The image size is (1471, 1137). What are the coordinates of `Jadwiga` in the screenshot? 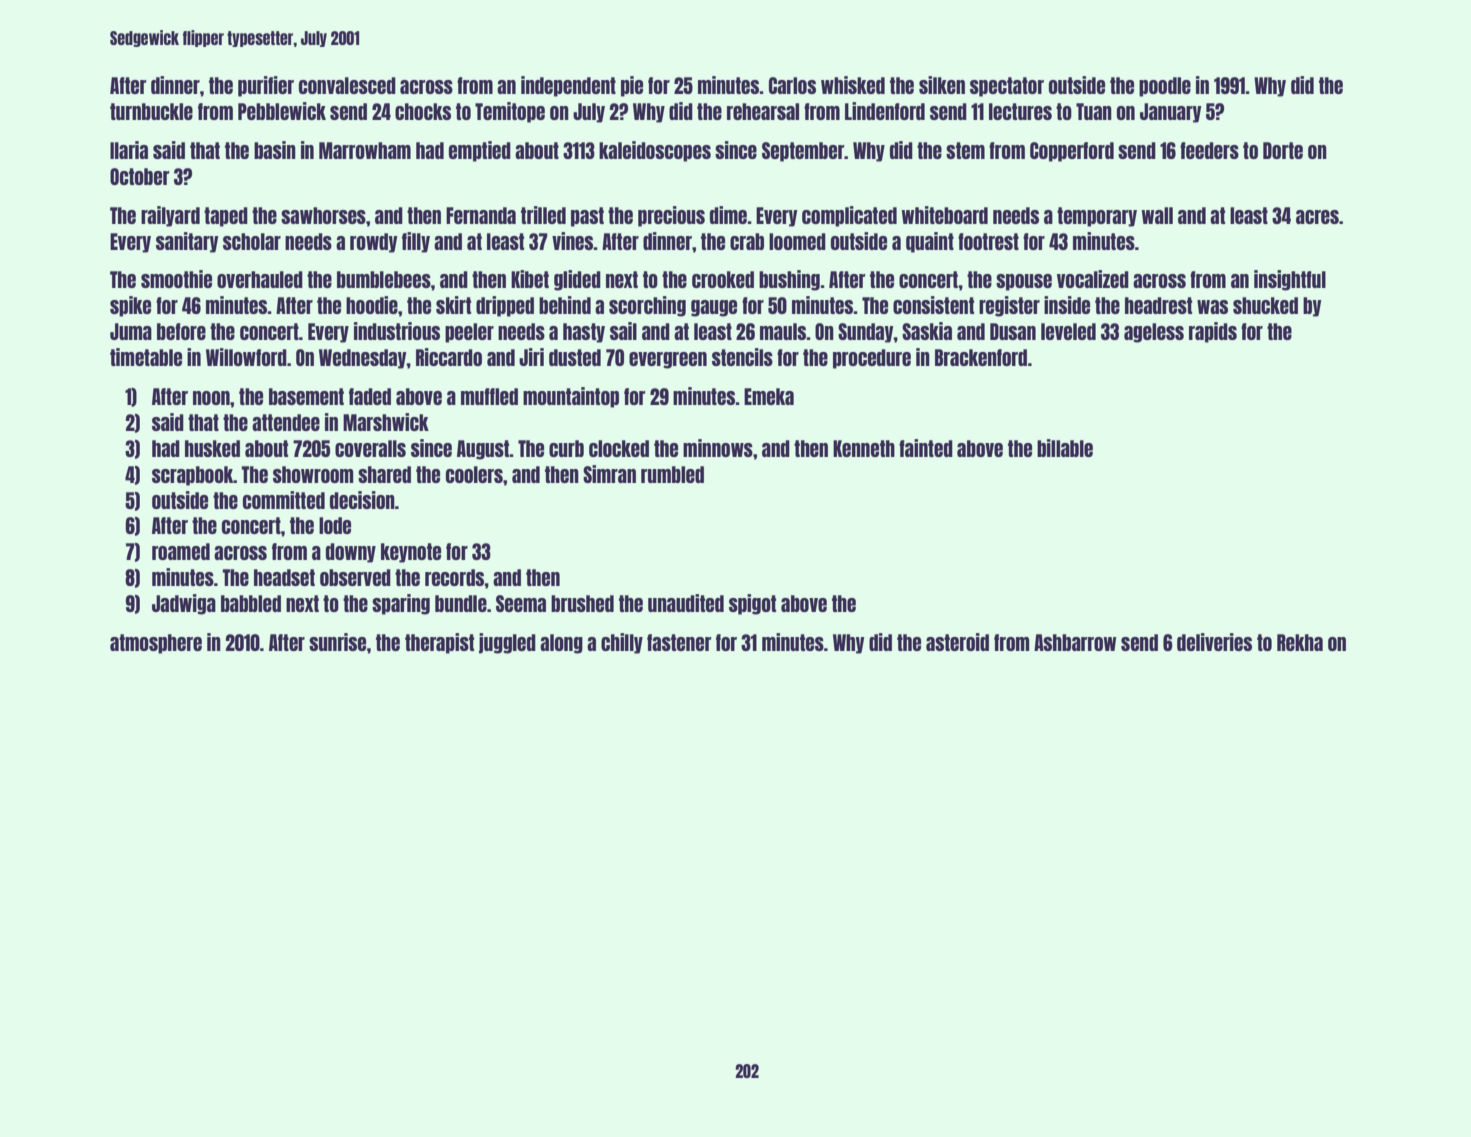 It's located at (184, 604).
